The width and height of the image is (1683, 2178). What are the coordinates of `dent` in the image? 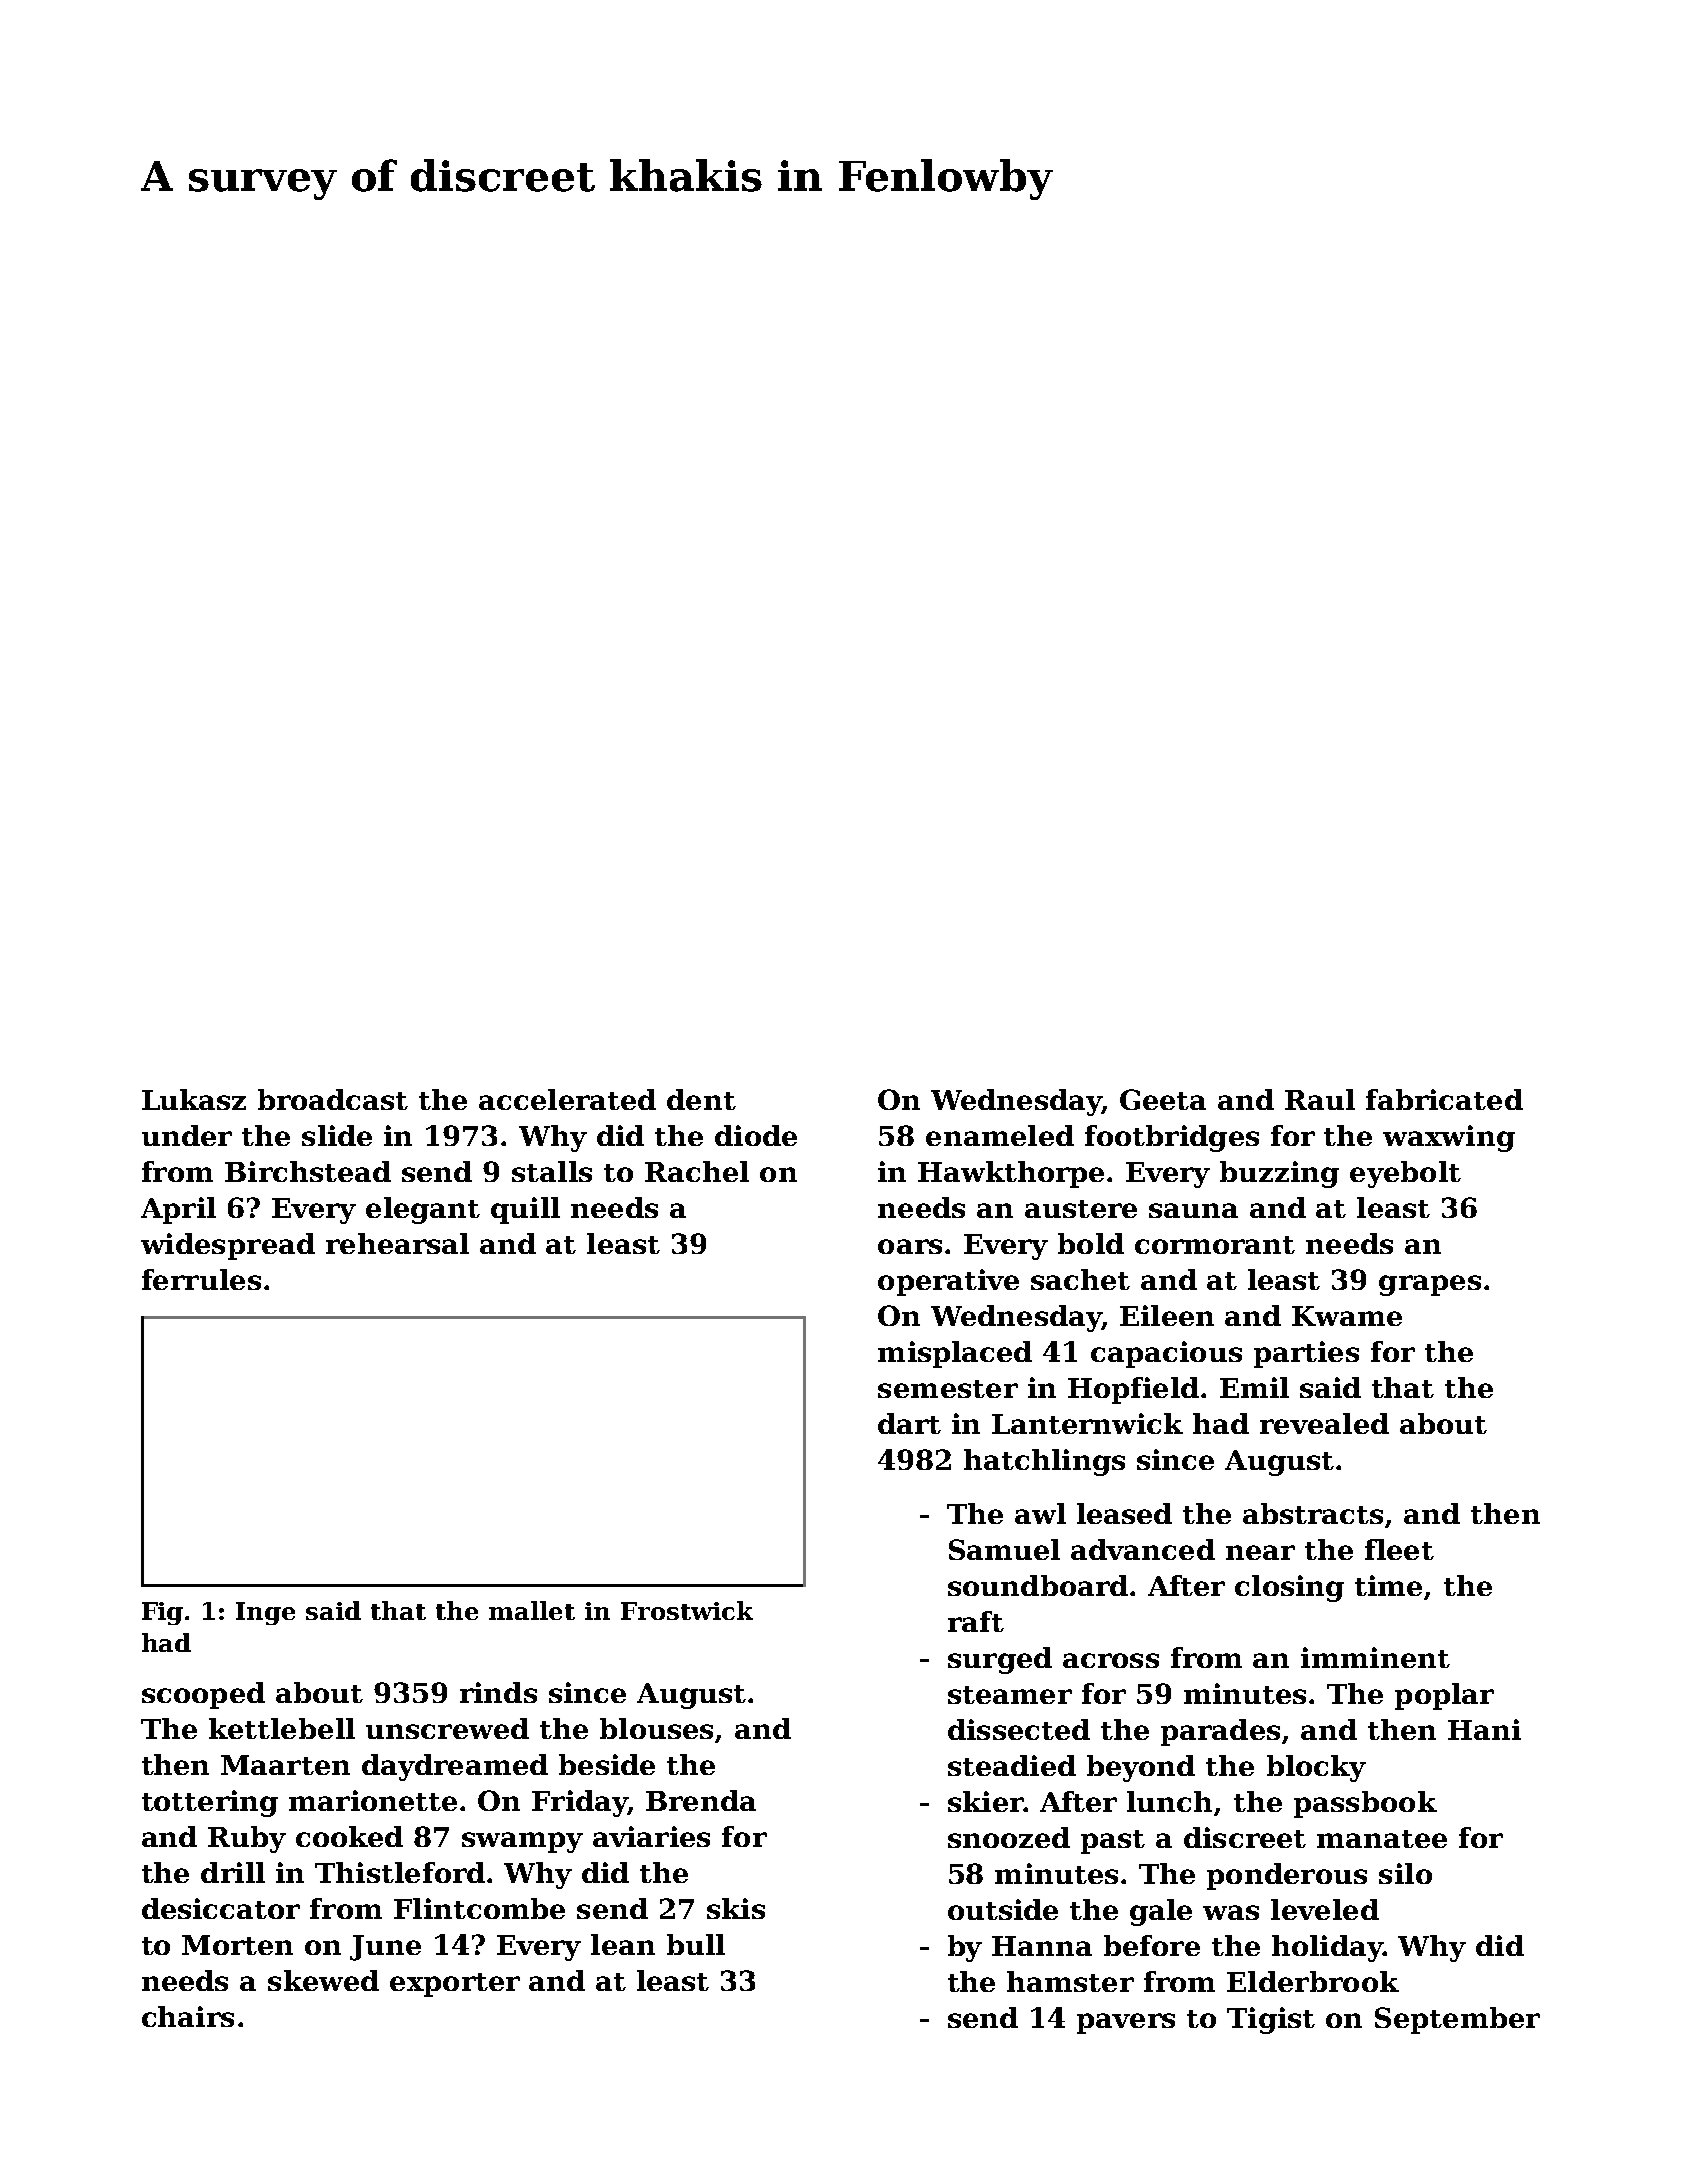 It's located at (701, 1099).
